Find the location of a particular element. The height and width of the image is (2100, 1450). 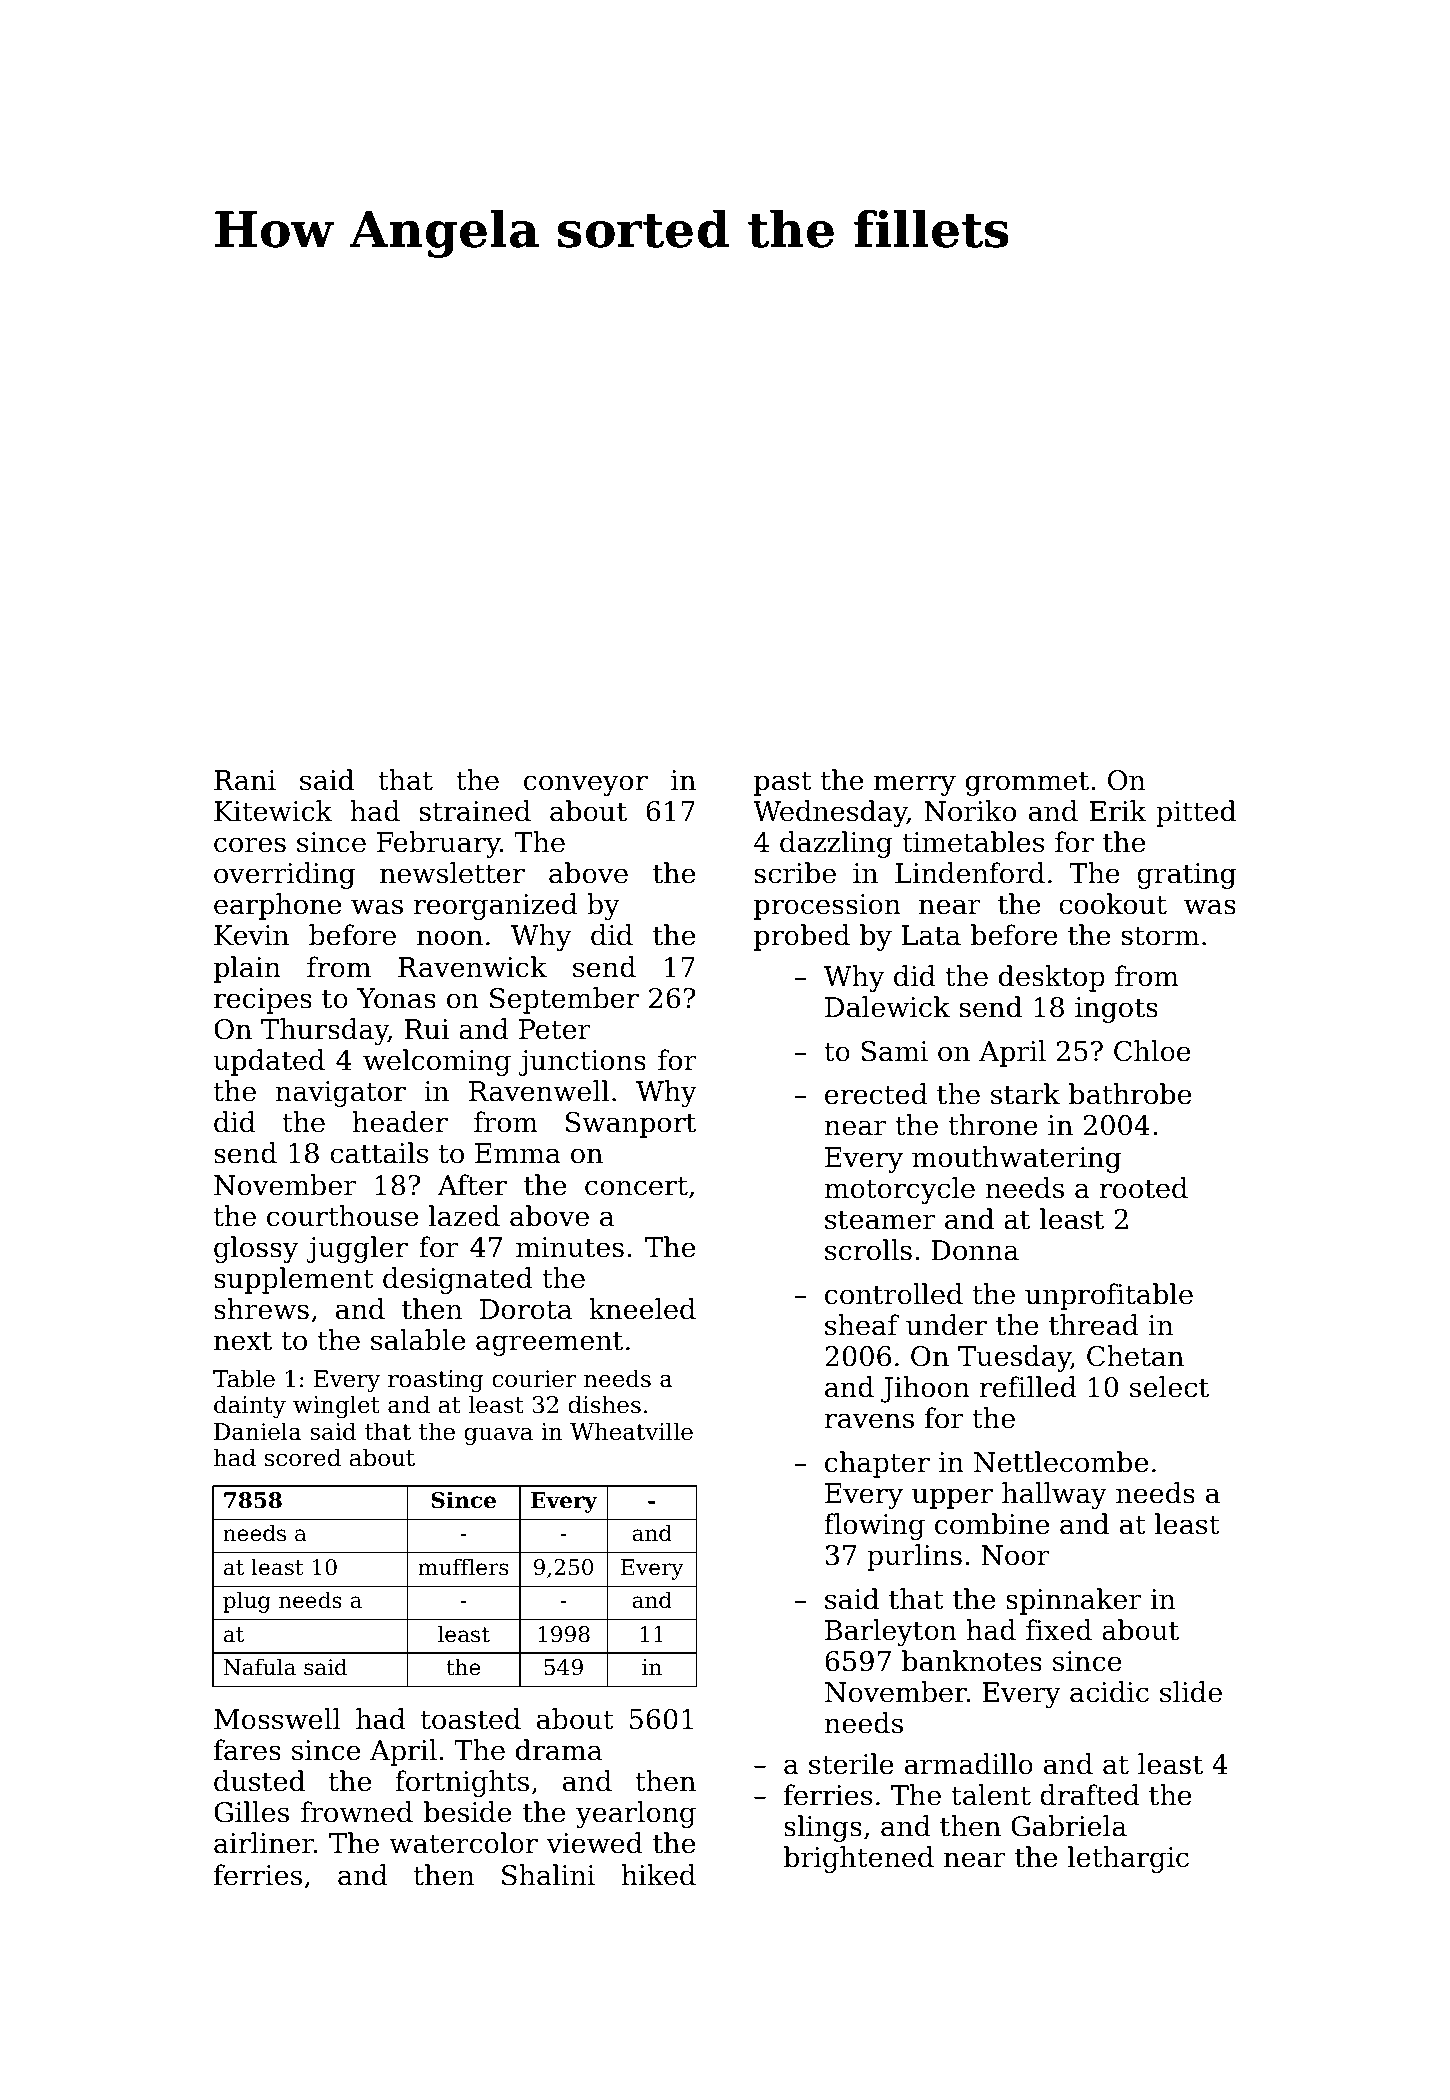

sterile is located at coordinates (851, 1764).
